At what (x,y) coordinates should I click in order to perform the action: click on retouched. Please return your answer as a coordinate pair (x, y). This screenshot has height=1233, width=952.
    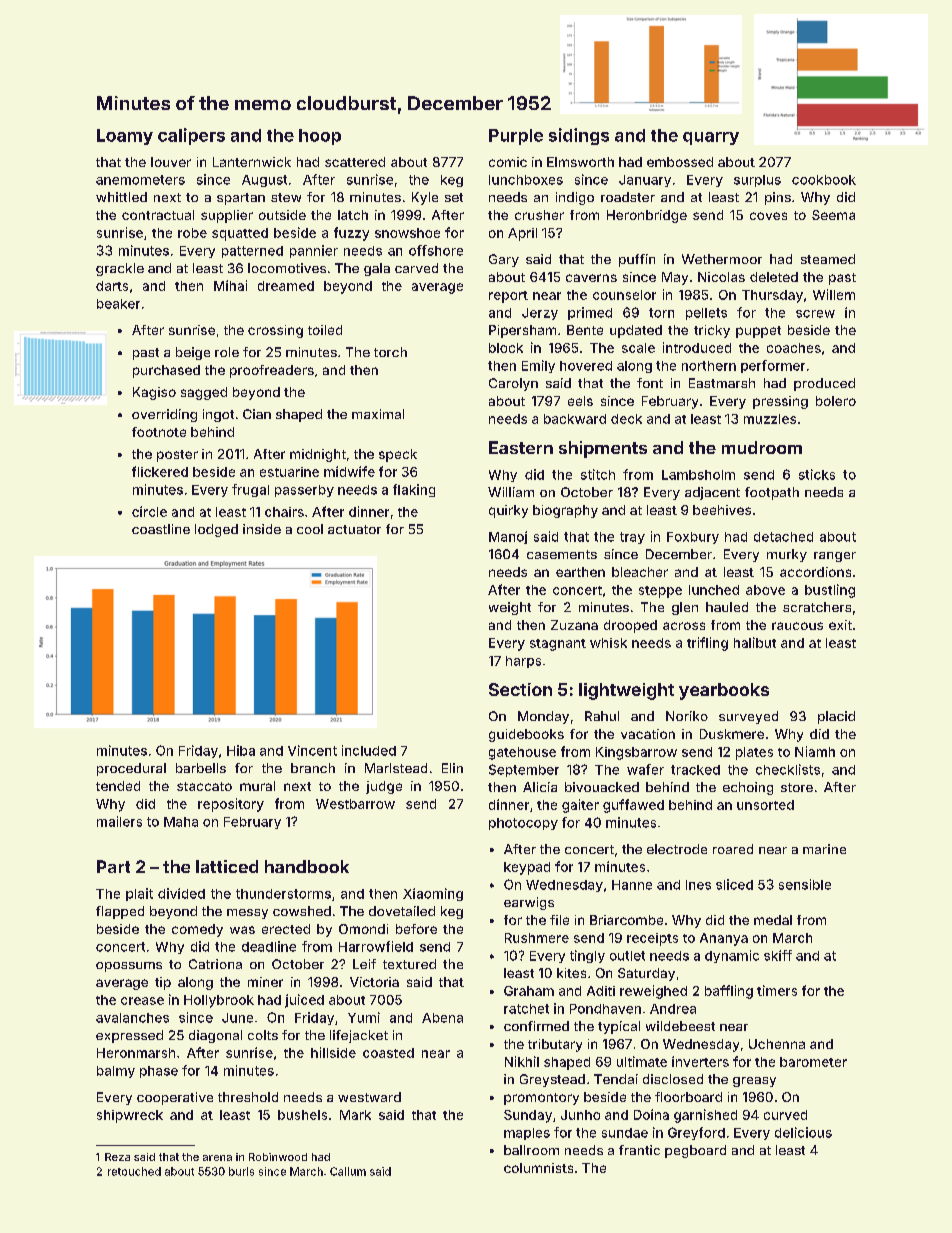
    Looking at the image, I should click on (134, 1171).
